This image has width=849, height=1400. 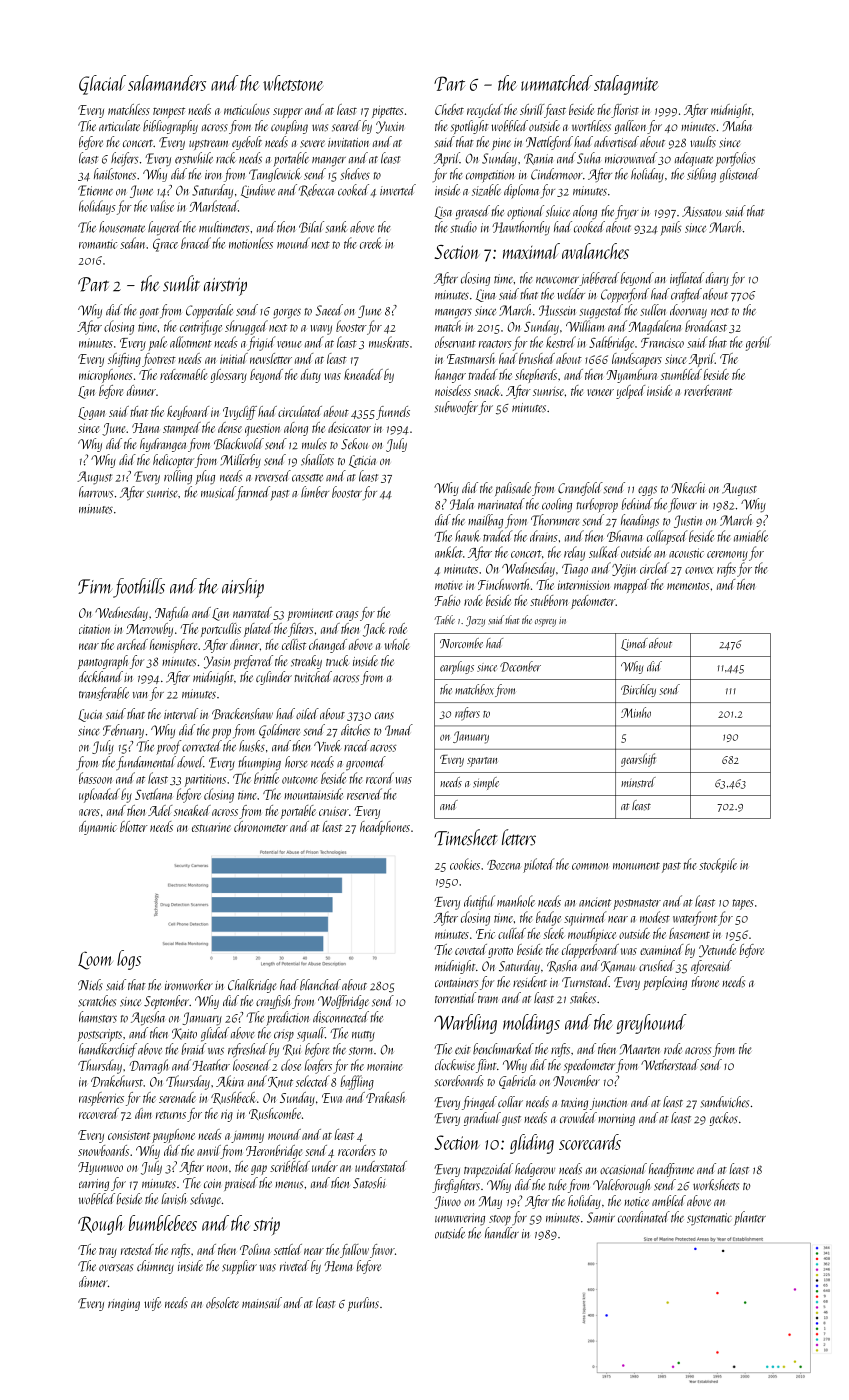 What do you see at coordinates (688, 586) in the image?
I see `mementos` at bounding box center [688, 586].
